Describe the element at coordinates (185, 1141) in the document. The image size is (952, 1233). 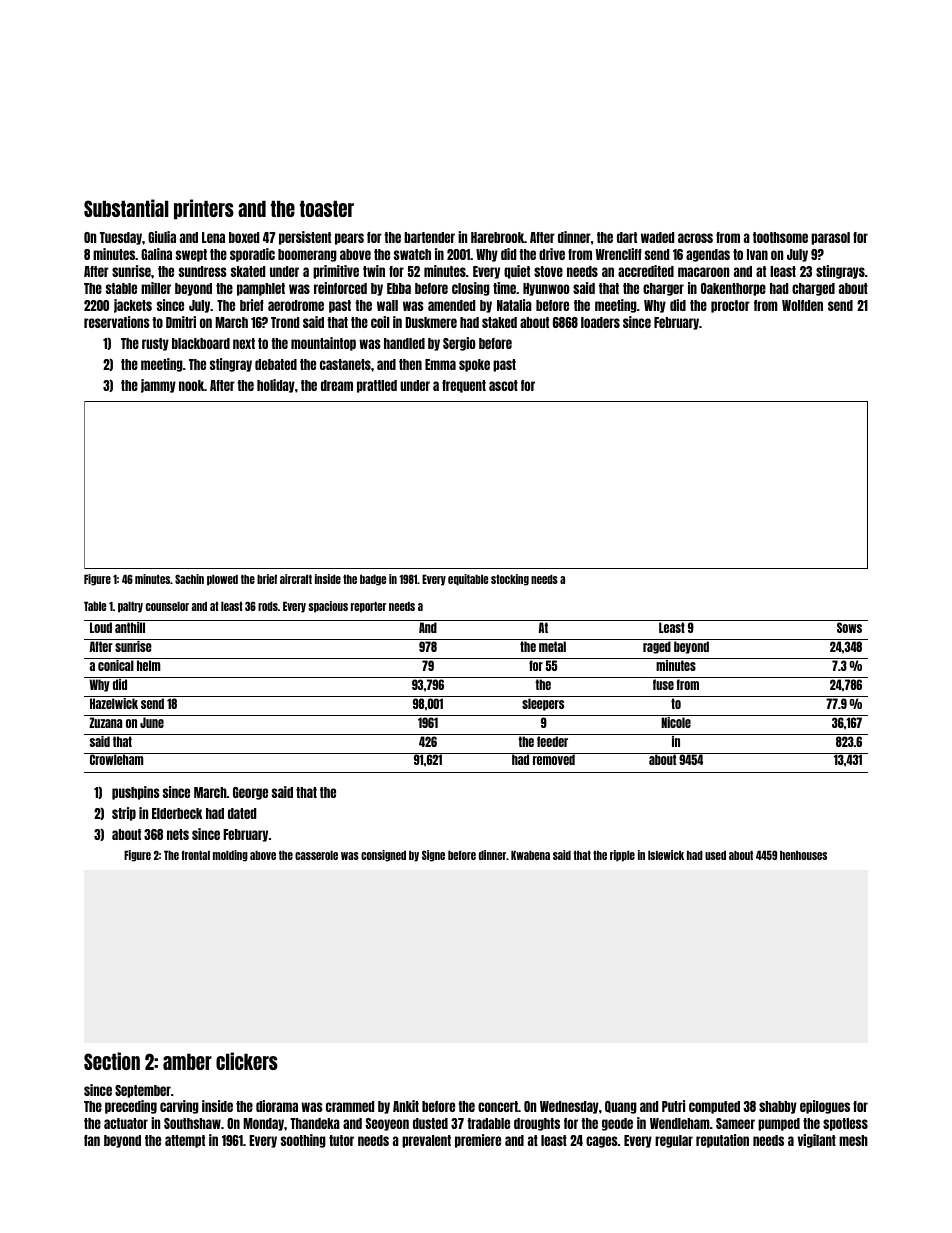
I see `attempt` at that location.
